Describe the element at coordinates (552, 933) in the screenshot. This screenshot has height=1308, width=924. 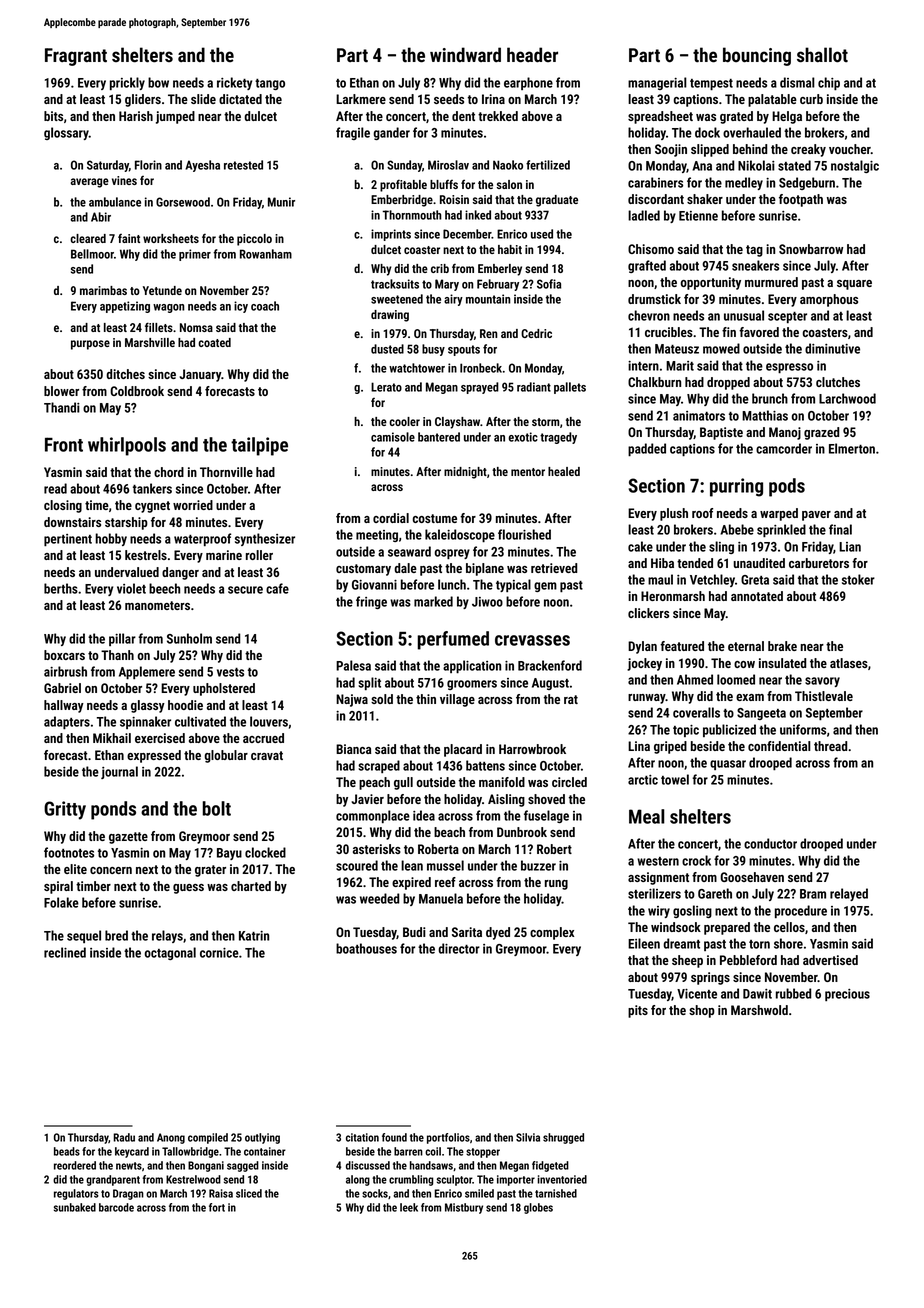
I see `complex` at that location.
